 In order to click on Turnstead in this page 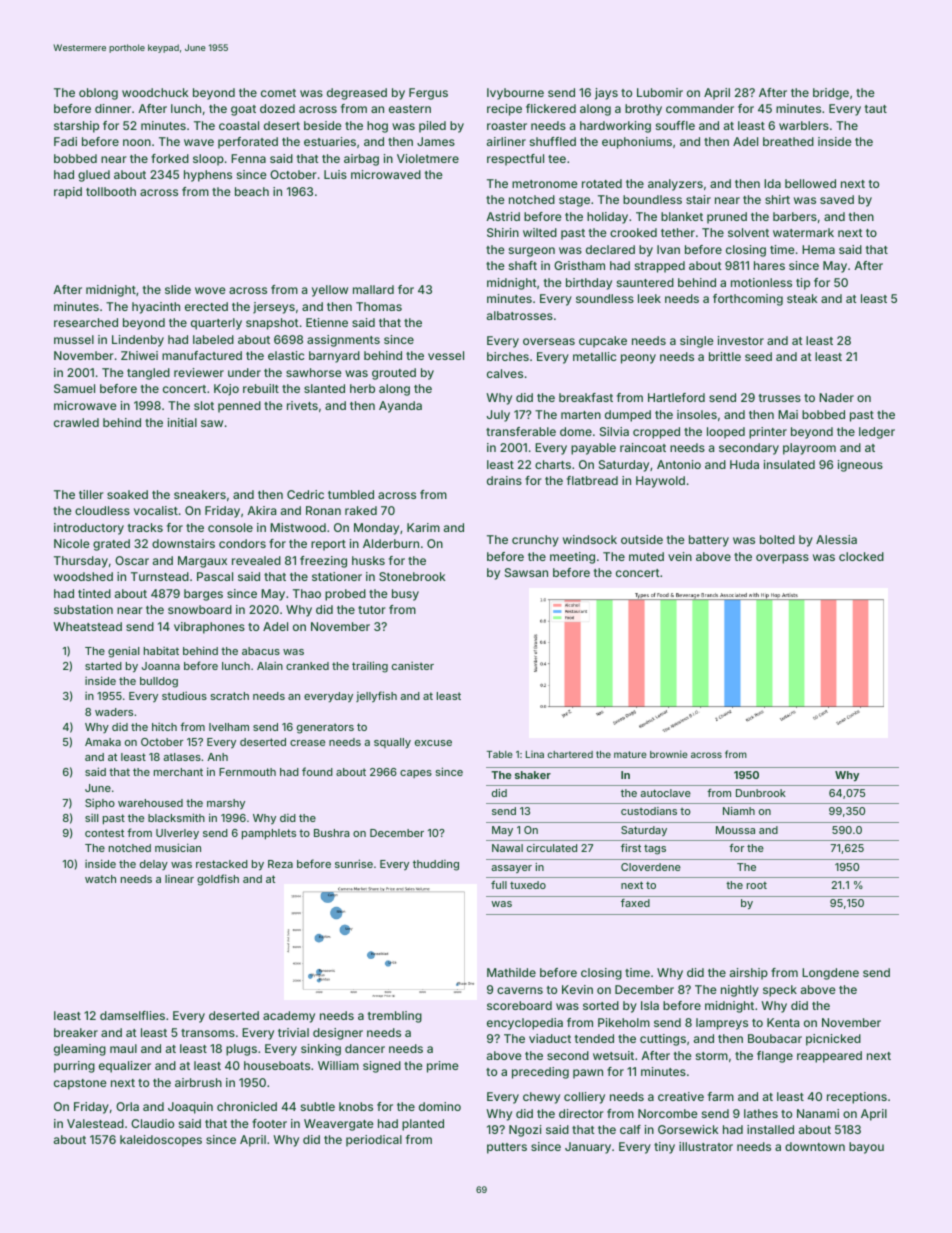, I will do `click(160, 576)`.
